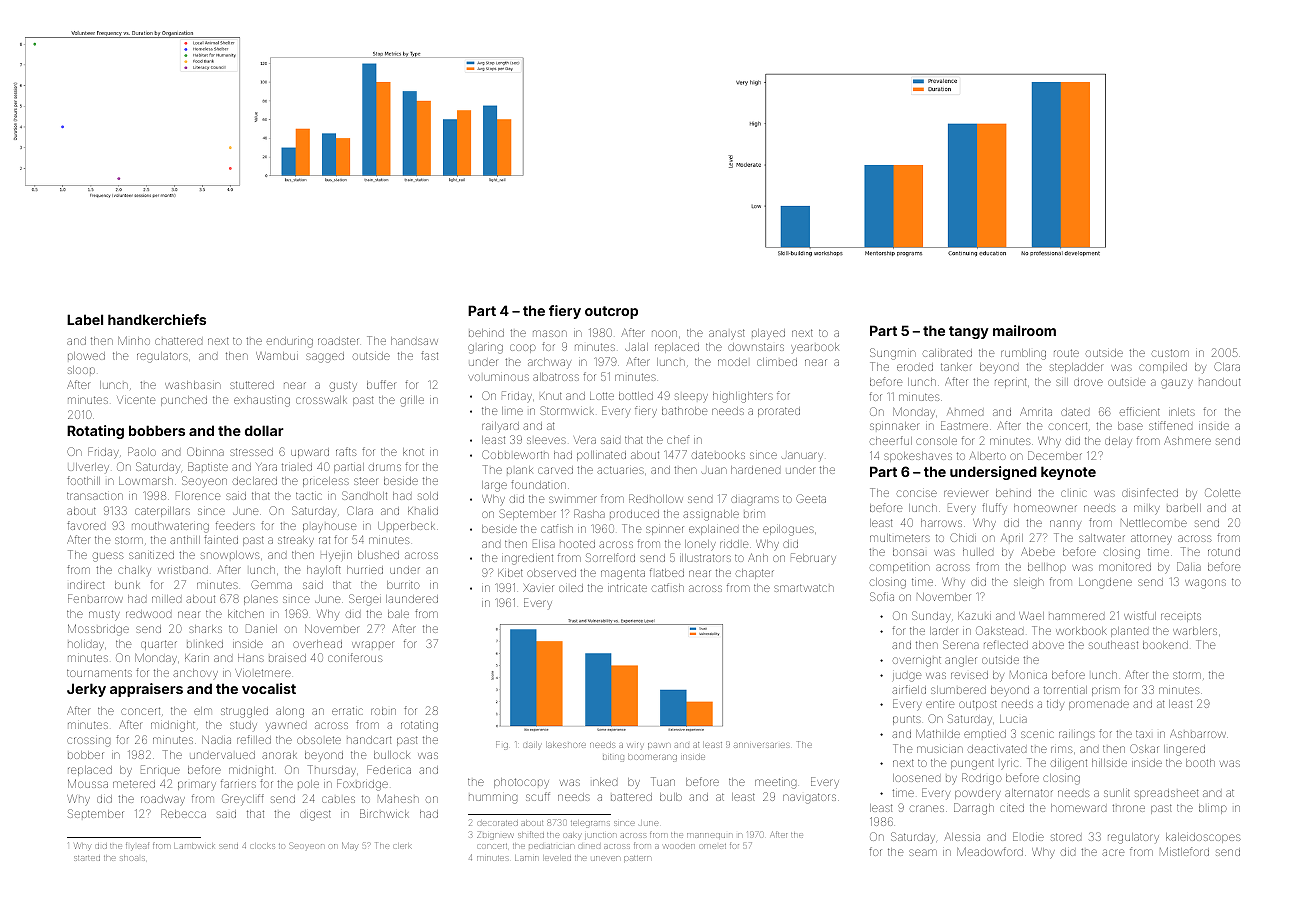 This screenshot has height=924, width=1308. What do you see at coordinates (157, 319) in the screenshot?
I see `handkerchiefs` at bounding box center [157, 319].
